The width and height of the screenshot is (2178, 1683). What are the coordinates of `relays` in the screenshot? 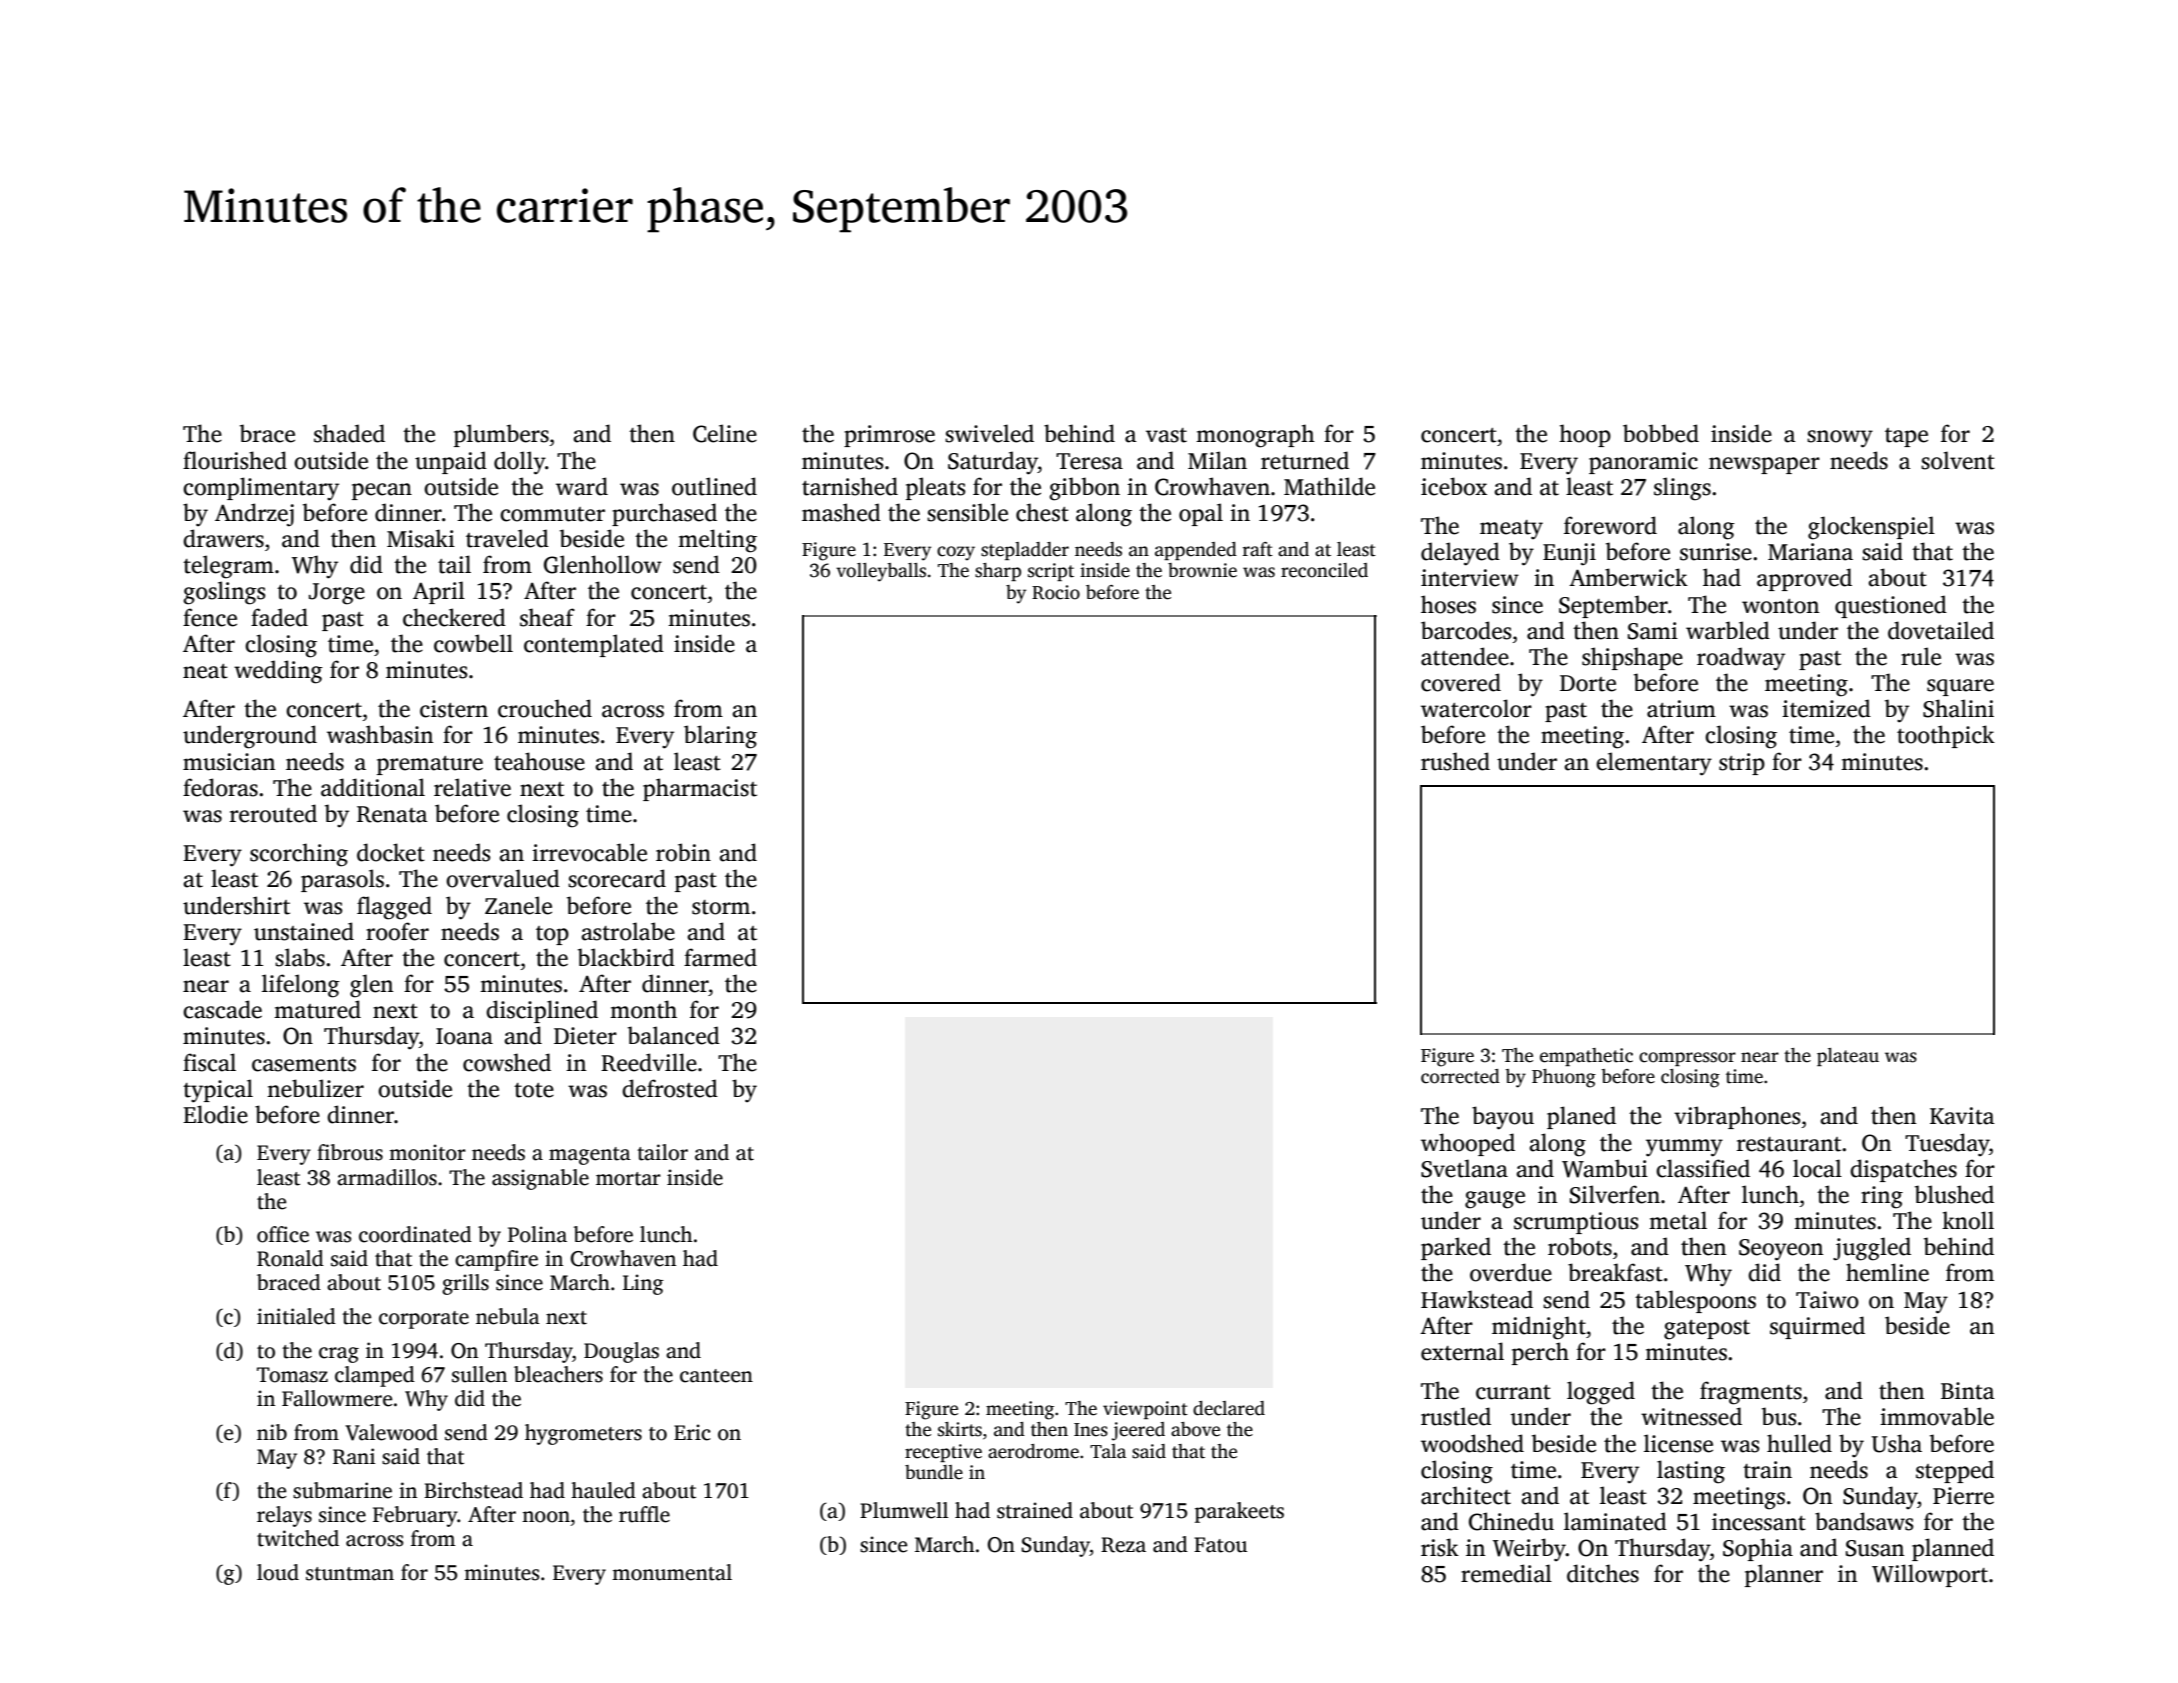 It's located at (284, 1516).
